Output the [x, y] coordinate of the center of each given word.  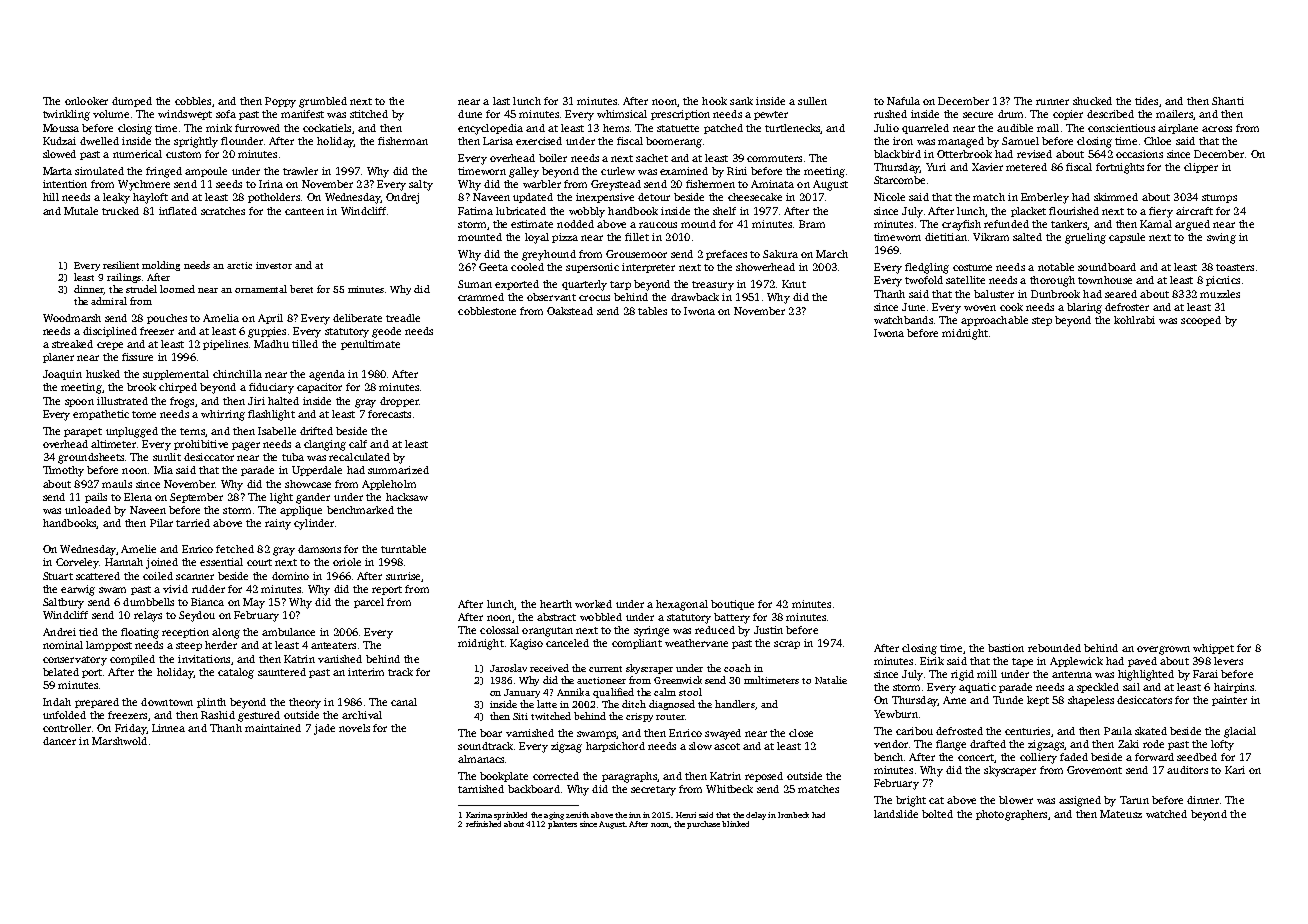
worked [593, 604]
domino [290, 576]
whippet [1213, 649]
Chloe [1157, 141]
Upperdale [317, 471]
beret [301, 289]
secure [978, 115]
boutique [732, 605]
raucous [658, 225]
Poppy [280, 102]
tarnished [481, 789]
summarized [398, 470]
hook [714, 101]
